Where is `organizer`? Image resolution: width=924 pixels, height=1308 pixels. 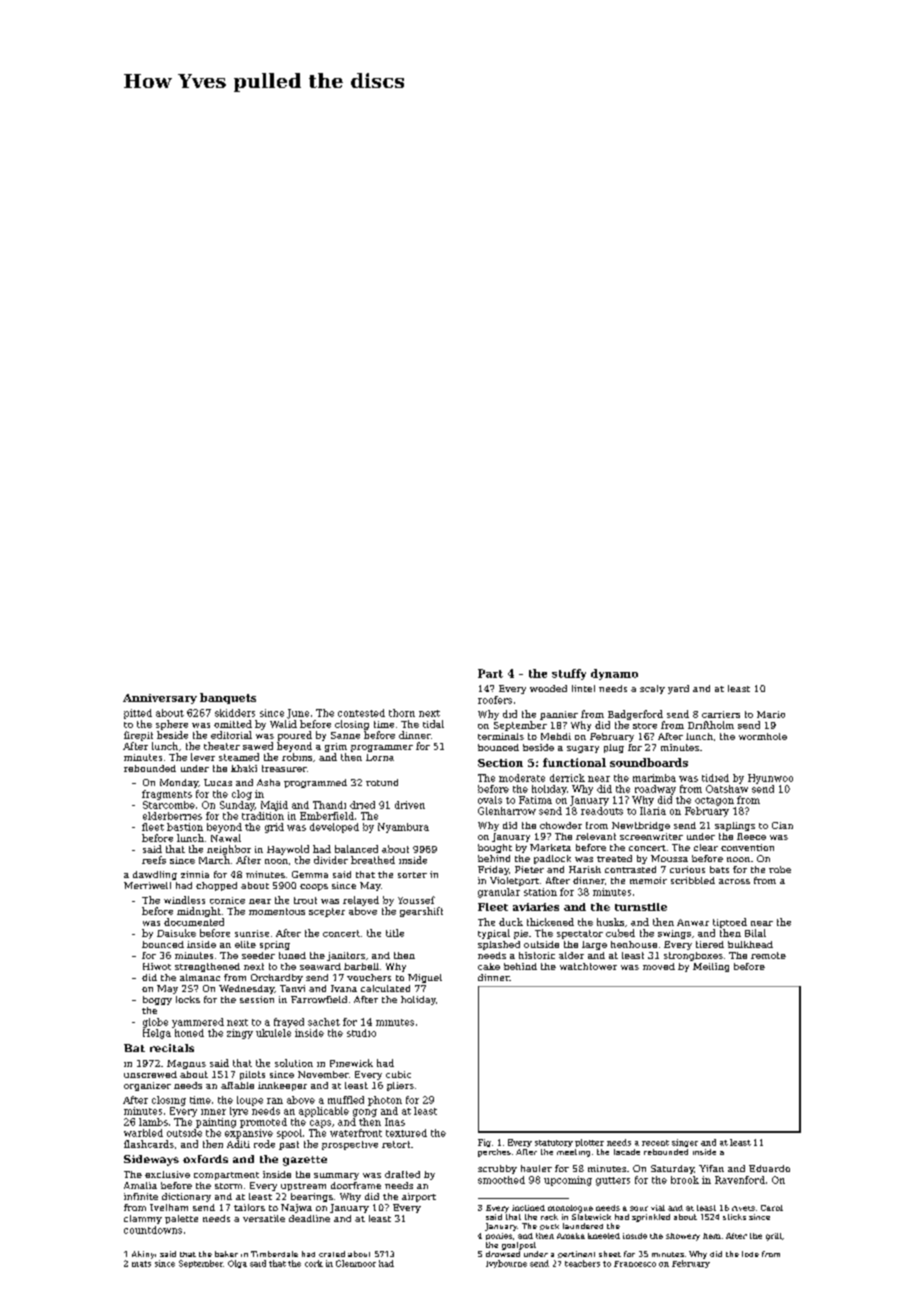
organizer is located at coordinates (147, 1086).
